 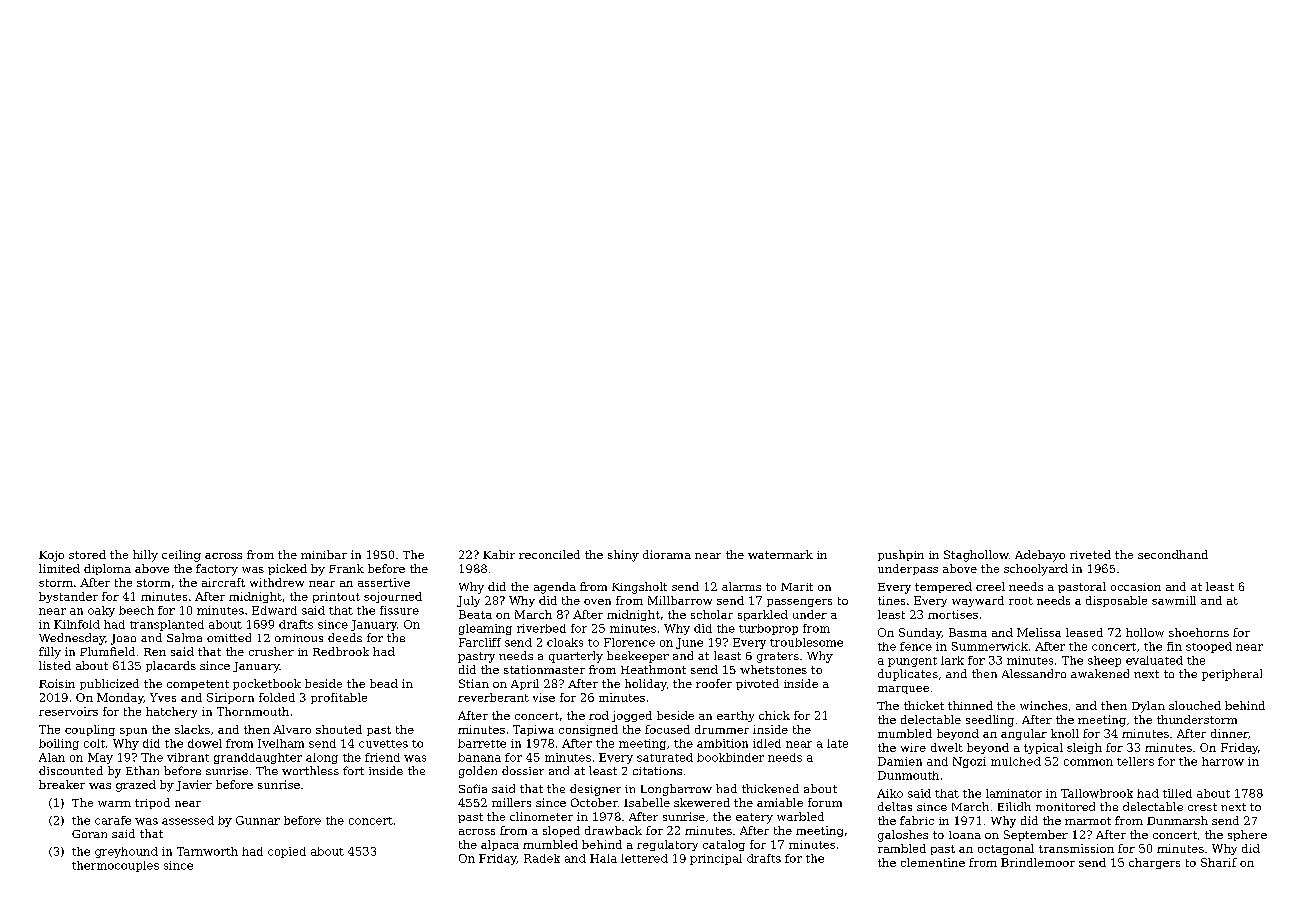 I want to click on Kingsholt, so click(x=639, y=588).
